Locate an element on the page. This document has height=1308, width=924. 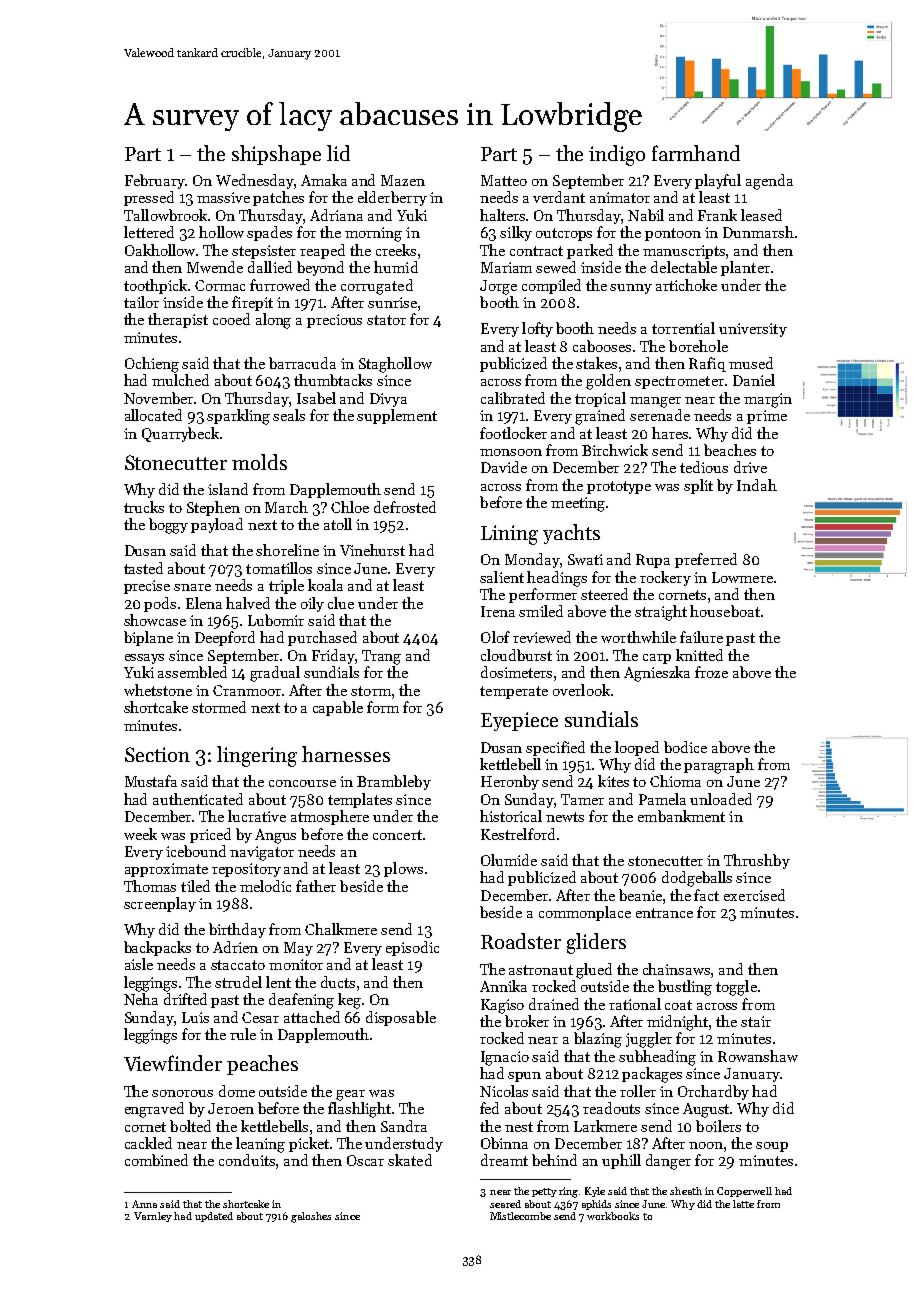
Mustafa is located at coordinates (151, 781).
